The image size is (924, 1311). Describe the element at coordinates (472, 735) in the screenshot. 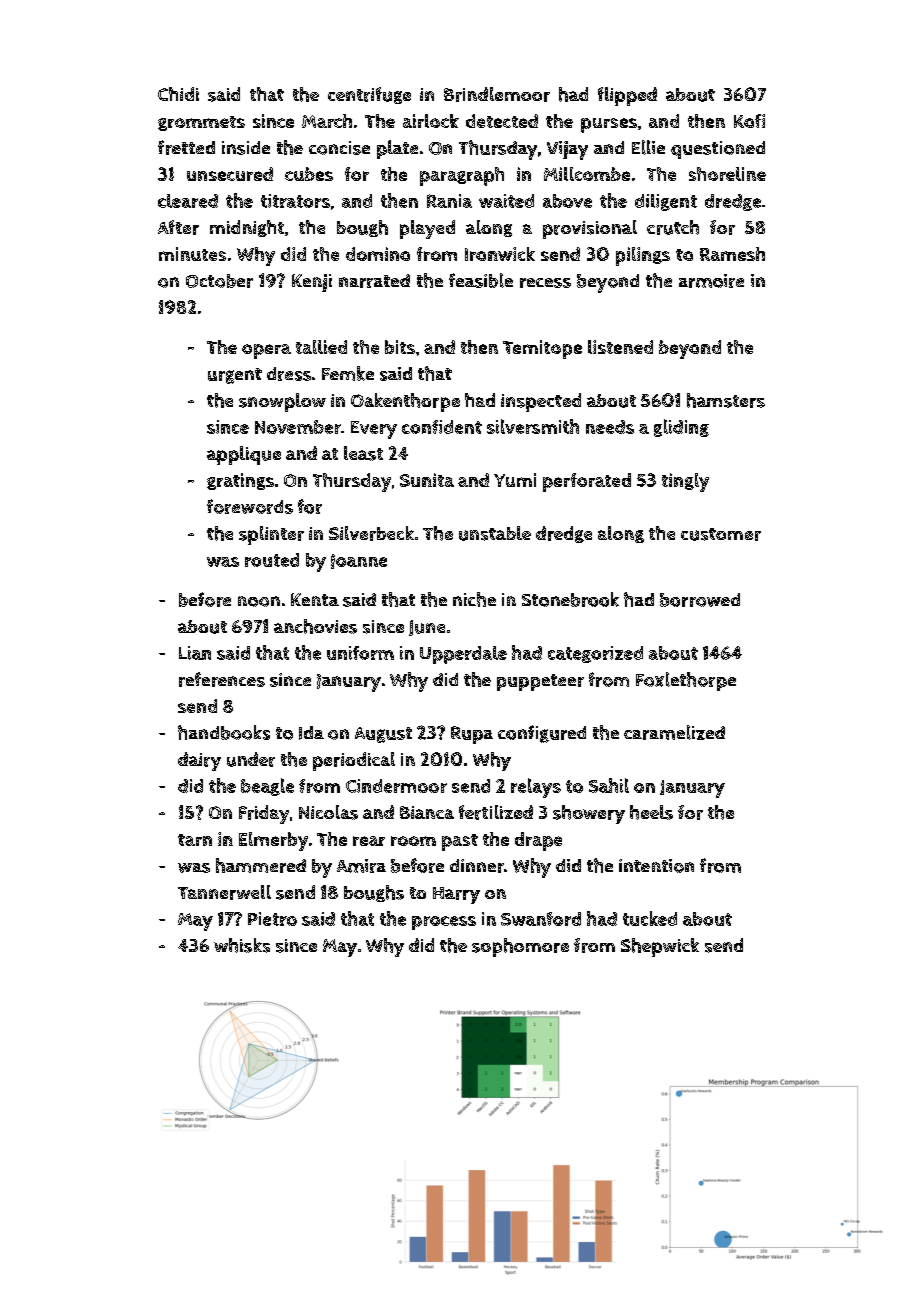

I see `Rupa` at that location.
